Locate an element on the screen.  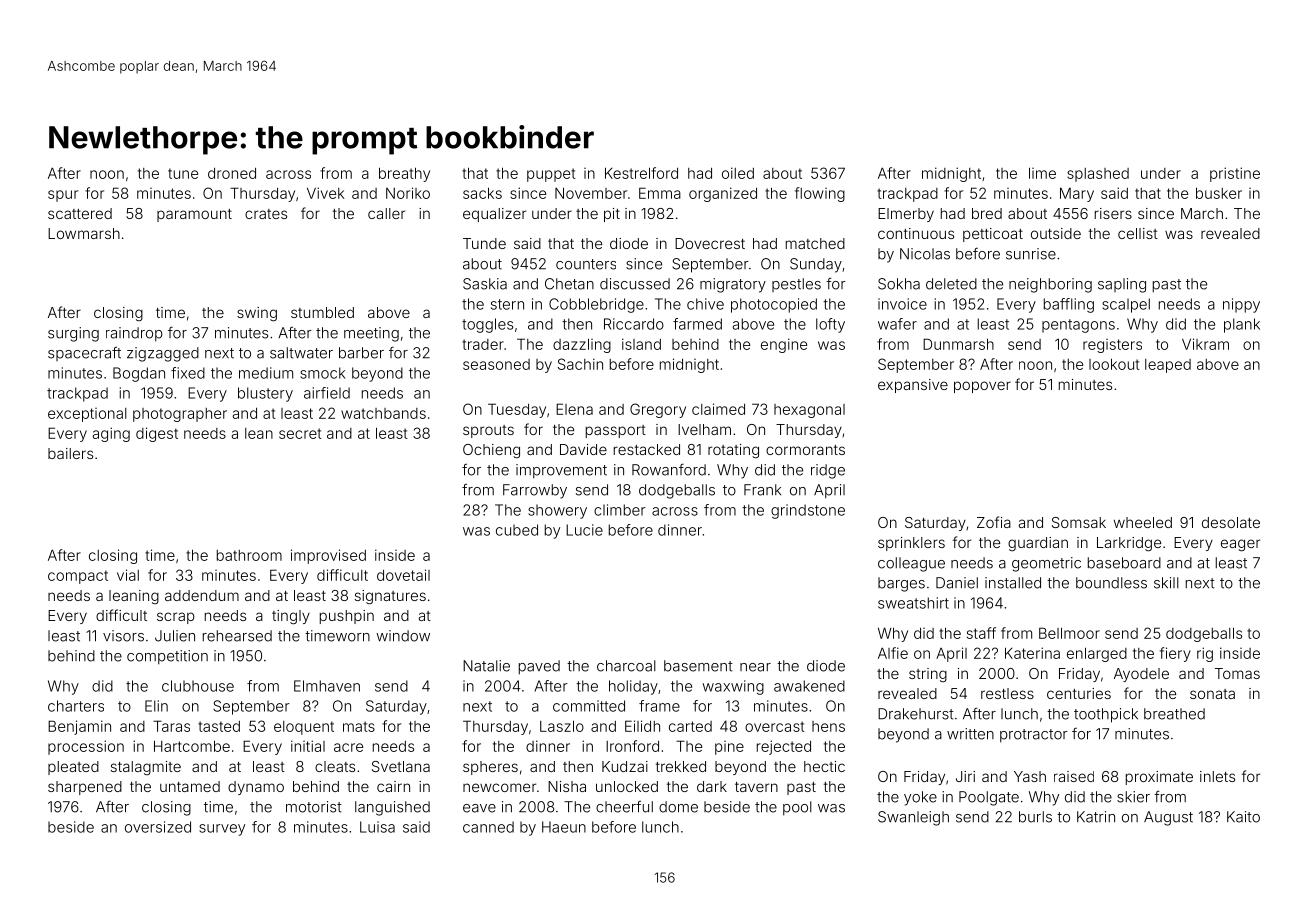
motorist is located at coordinates (314, 807).
